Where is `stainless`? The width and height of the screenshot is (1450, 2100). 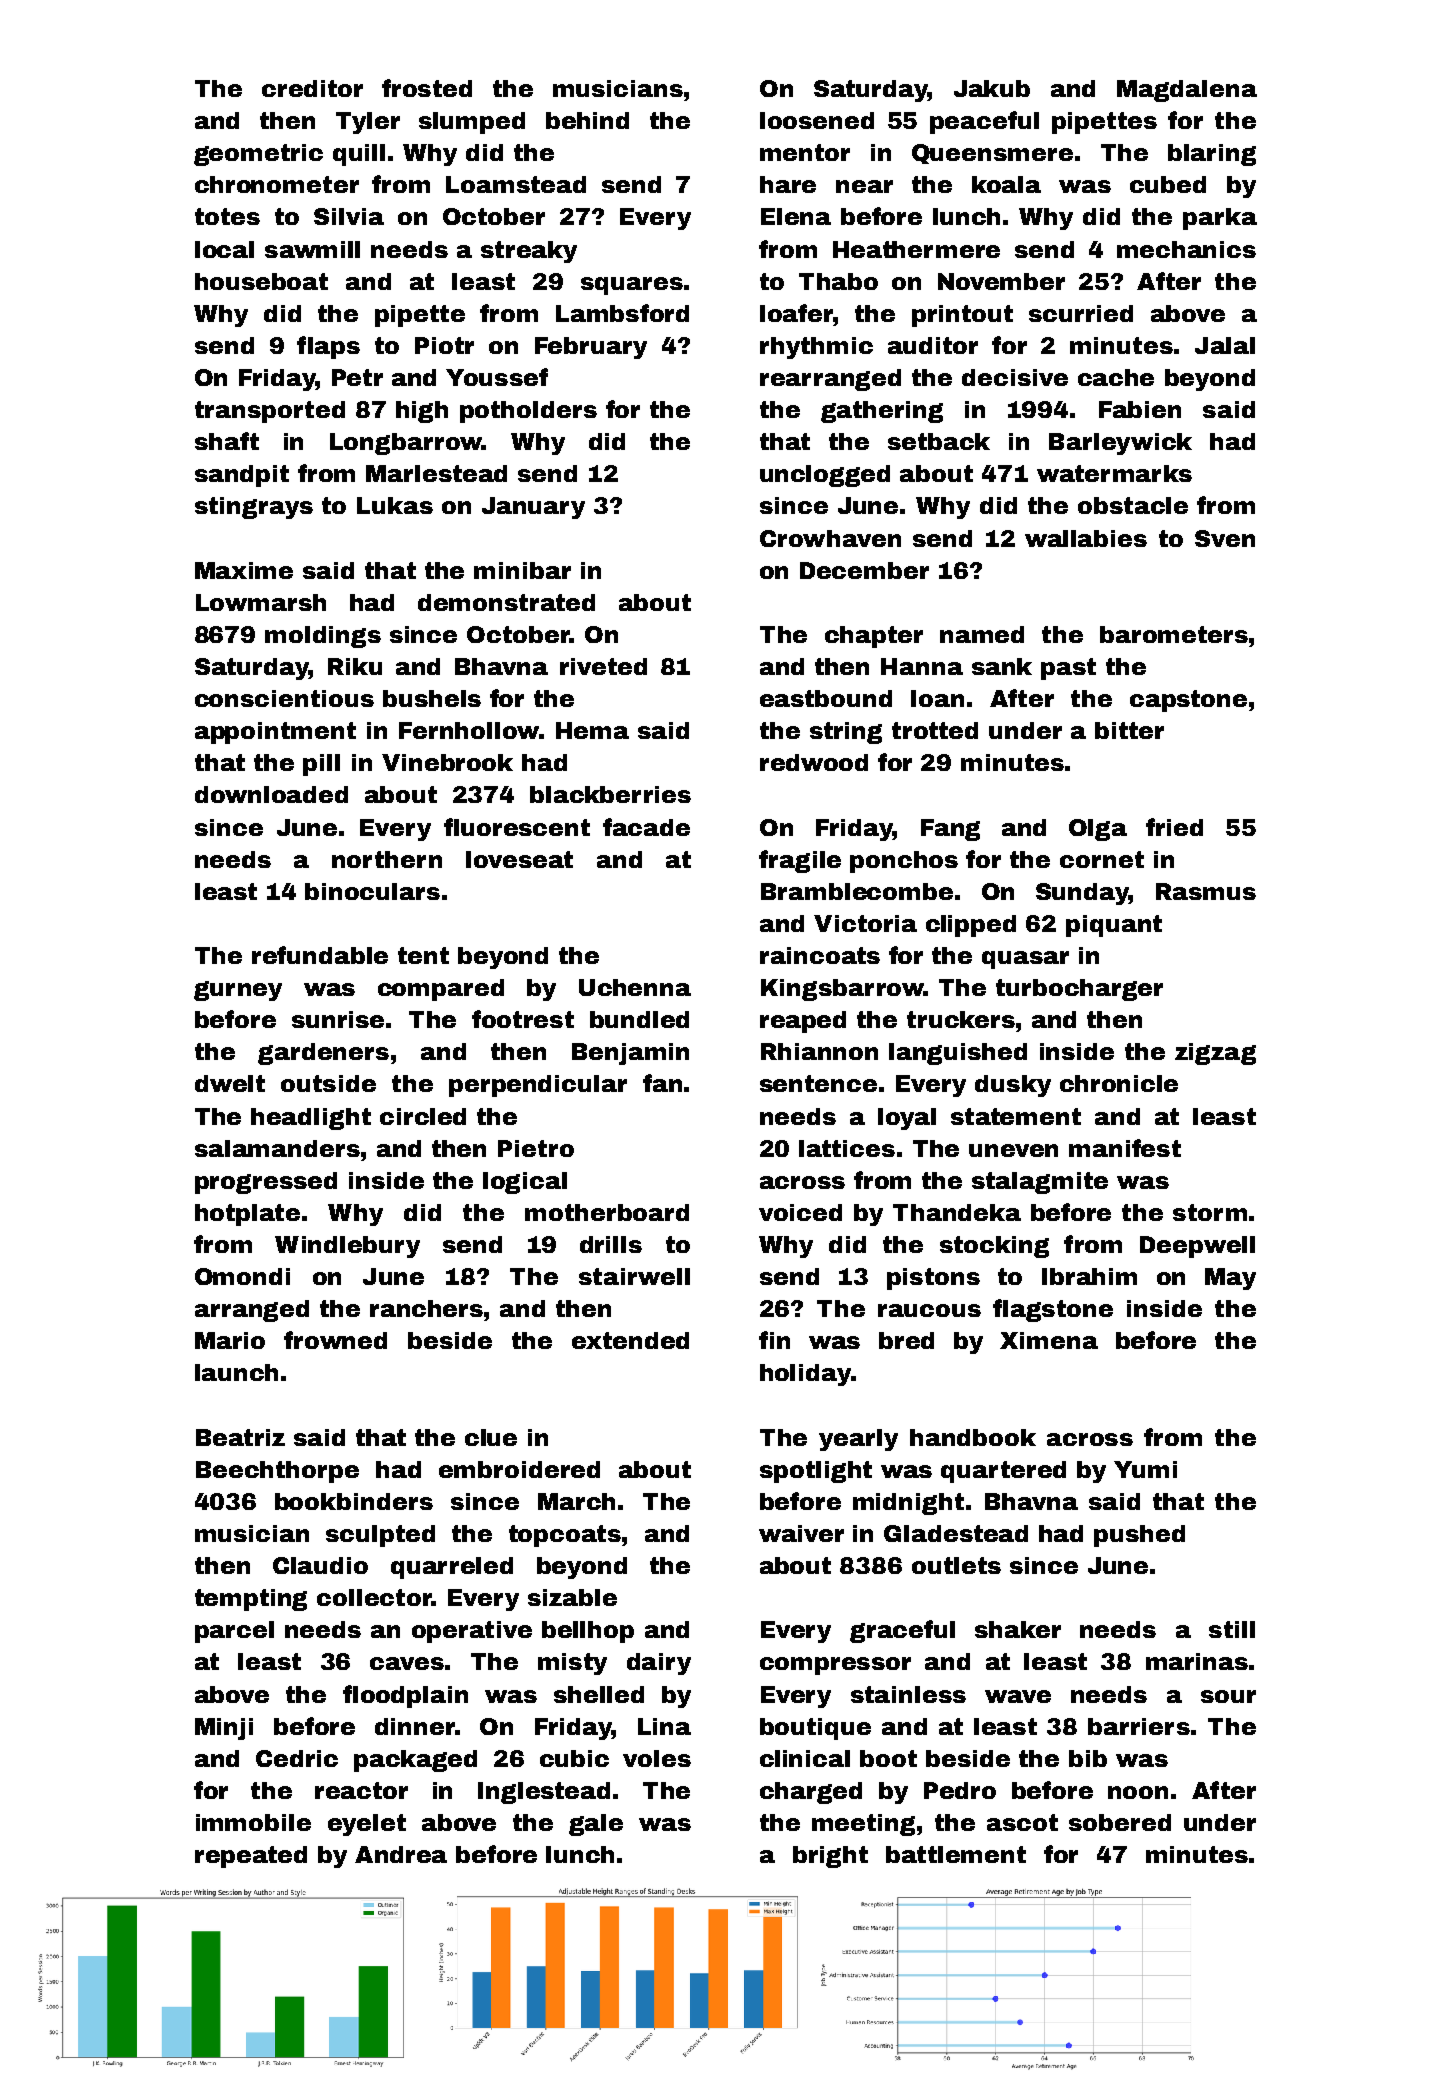
stainless is located at coordinates (908, 1694).
